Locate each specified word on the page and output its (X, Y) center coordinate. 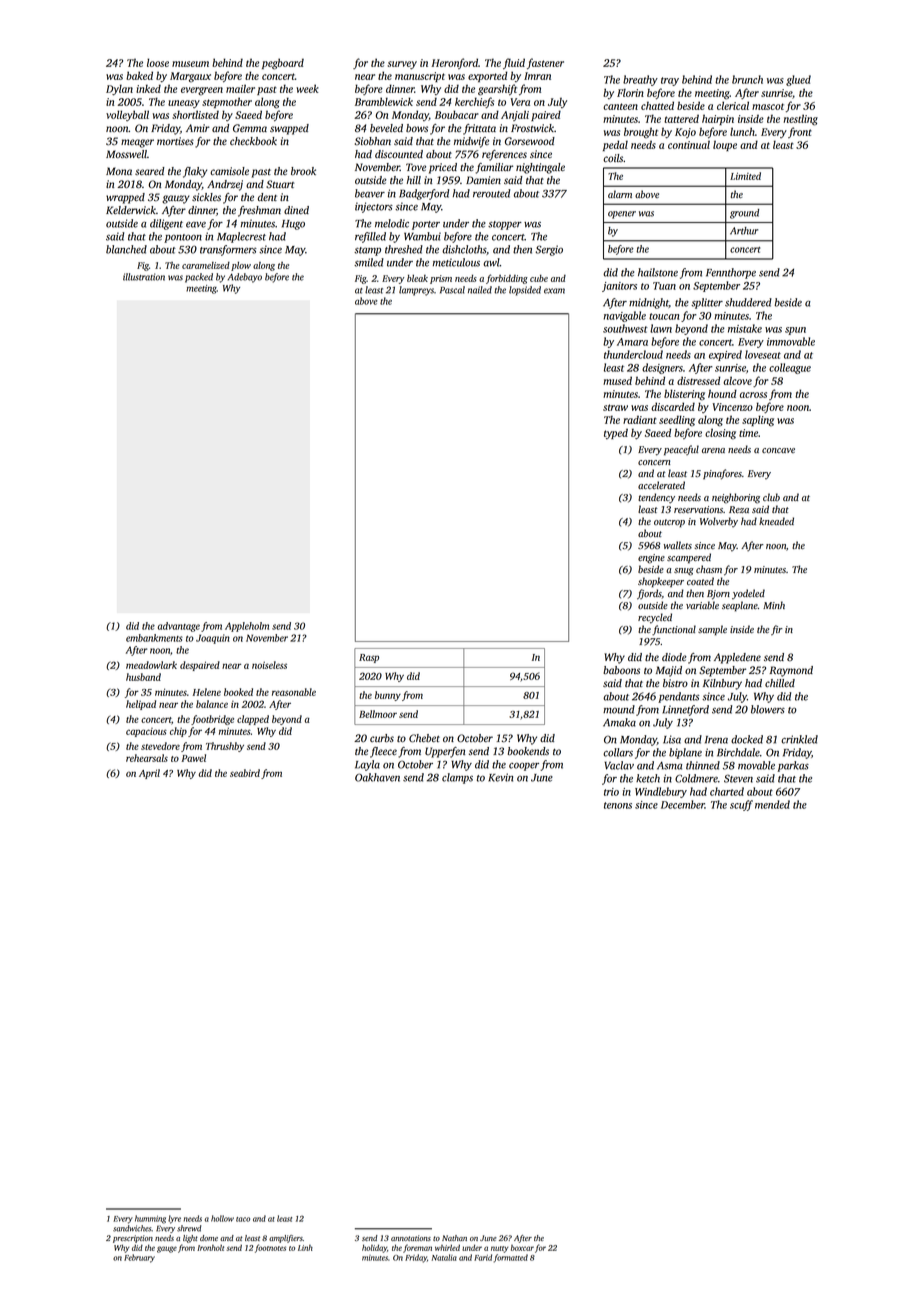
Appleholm (247, 627)
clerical (733, 105)
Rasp (369, 658)
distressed (699, 380)
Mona (119, 171)
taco (243, 1219)
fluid (514, 63)
